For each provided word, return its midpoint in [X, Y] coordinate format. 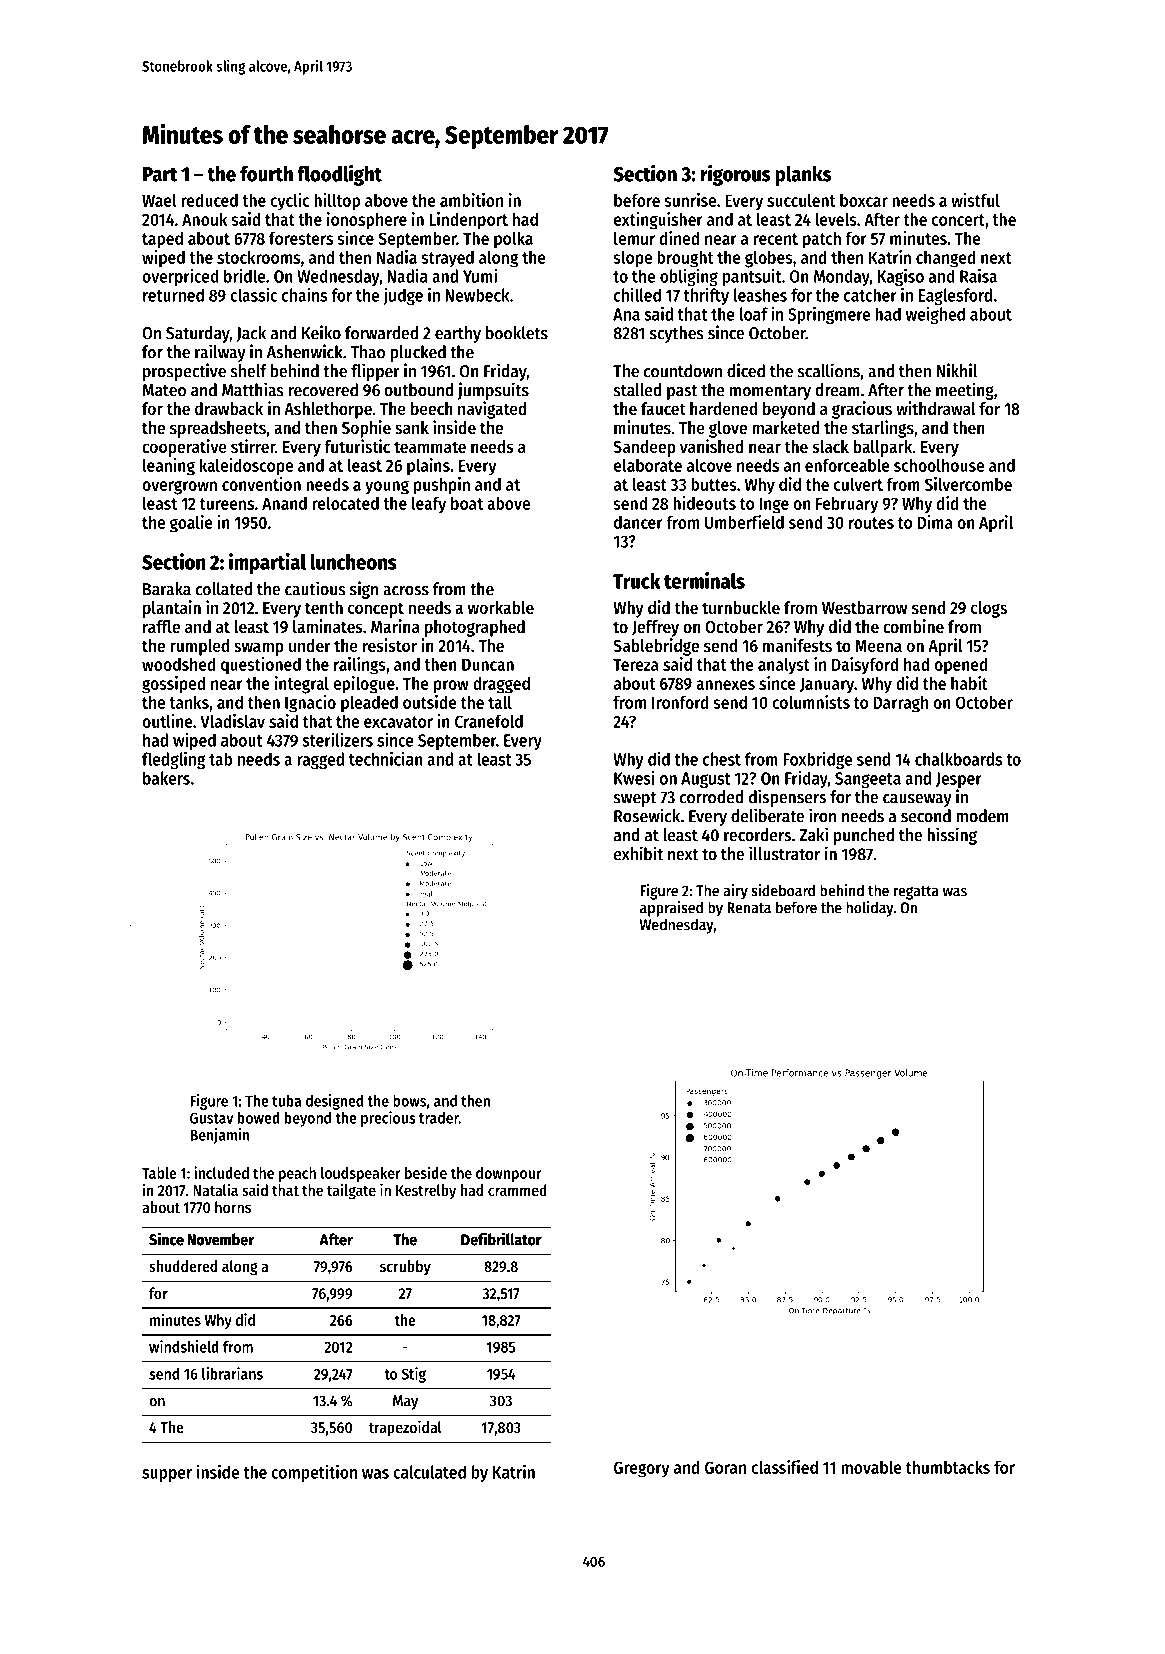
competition [314, 1473]
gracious [862, 410]
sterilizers [337, 740]
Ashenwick [305, 351]
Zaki [813, 834]
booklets [517, 333]
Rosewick [647, 815]
